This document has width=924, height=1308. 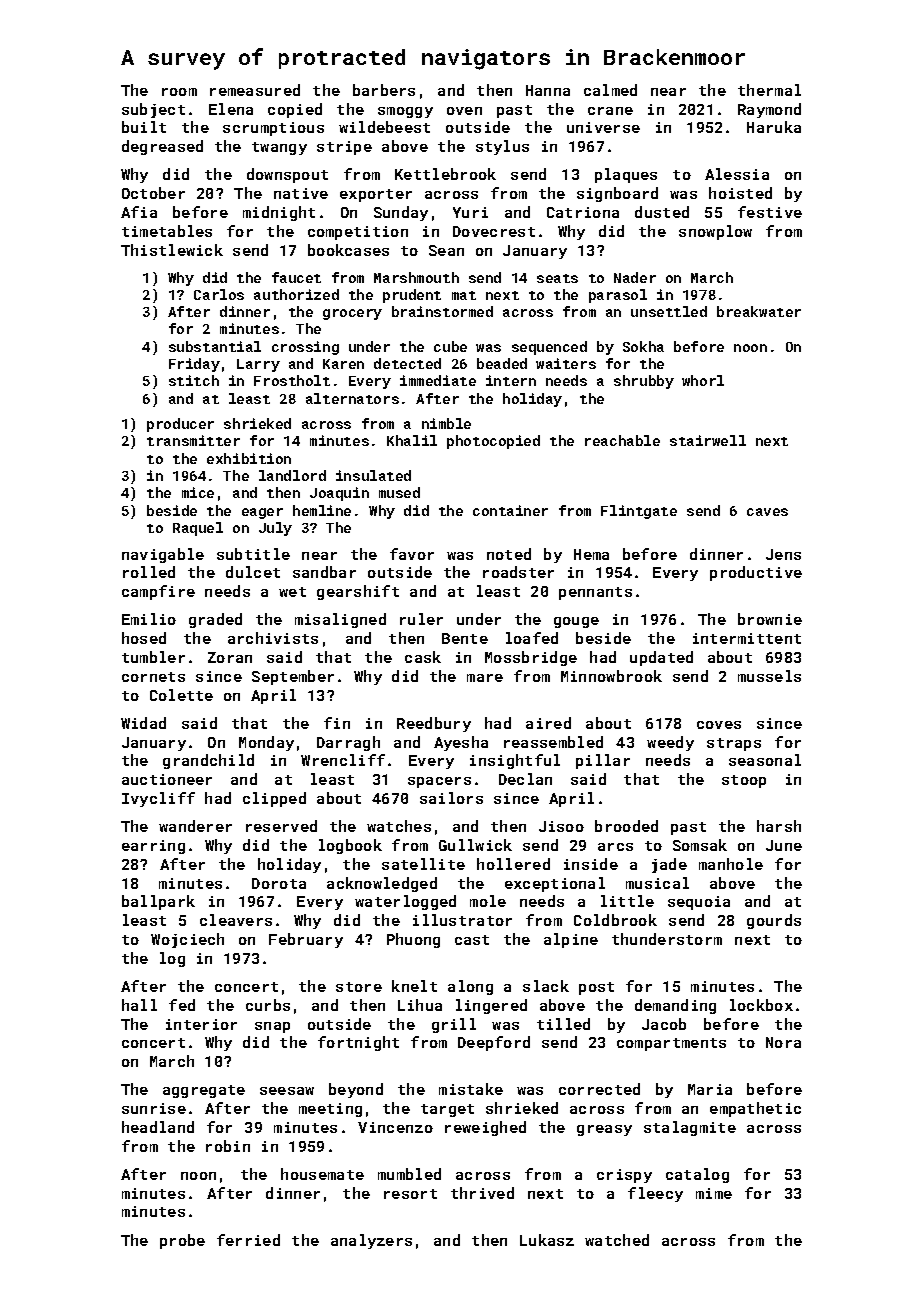 I want to click on productive, so click(x=756, y=573).
